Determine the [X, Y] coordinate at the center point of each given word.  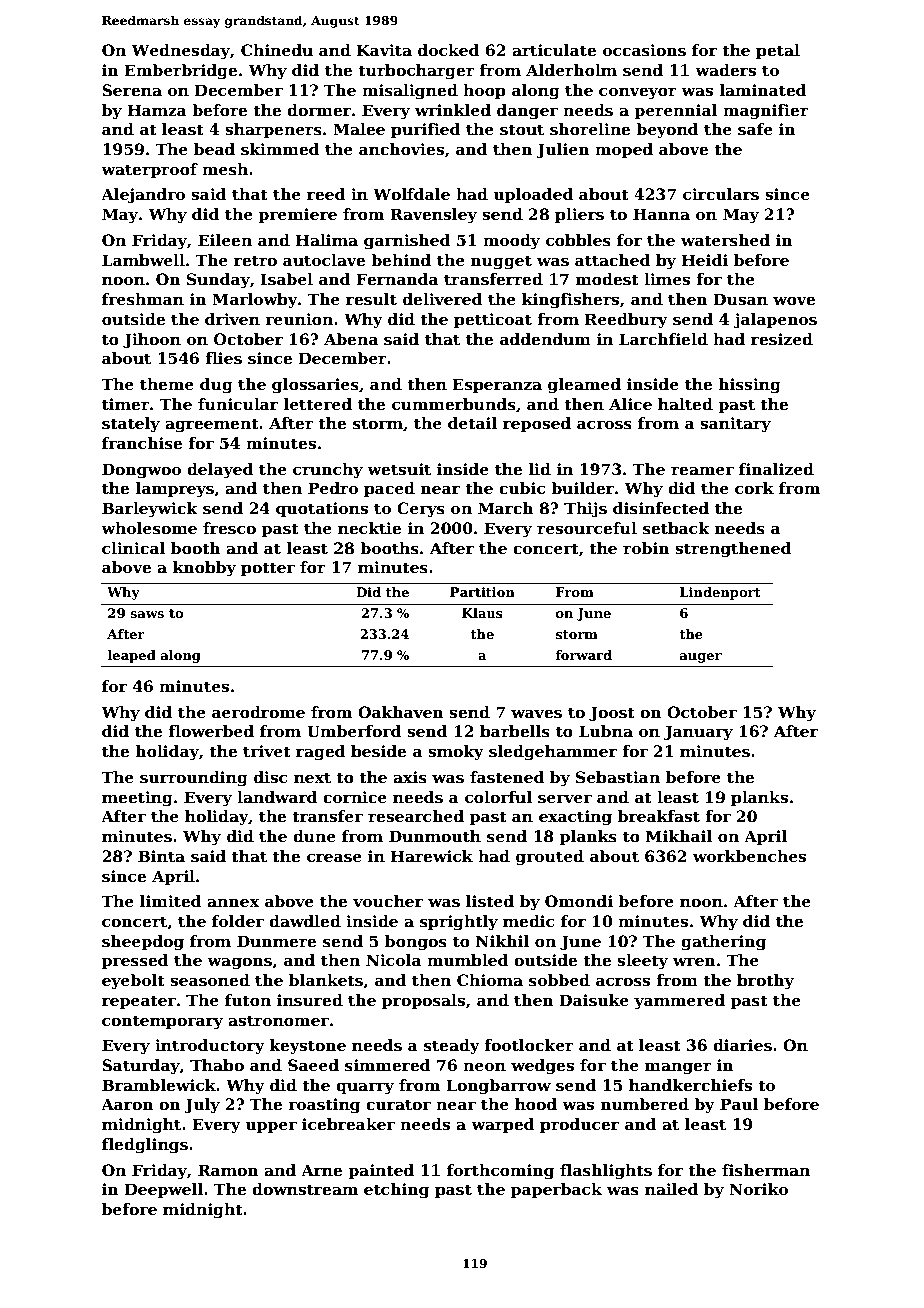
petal [778, 51]
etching [396, 1191]
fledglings [145, 1146]
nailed [671, 1189]
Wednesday [180, 52]
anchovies [401, 149]
